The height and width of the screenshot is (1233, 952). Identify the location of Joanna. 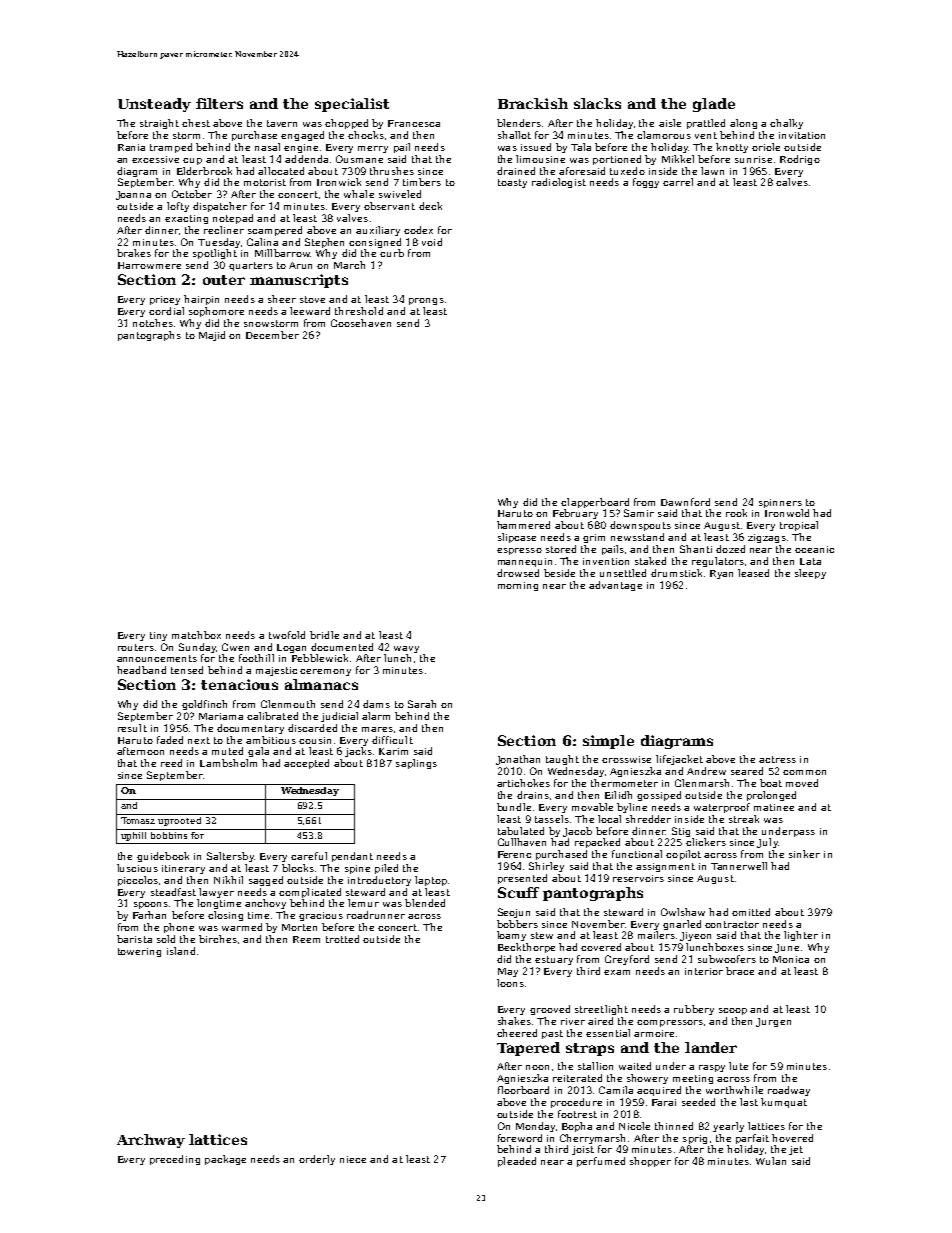
(133, 195).
